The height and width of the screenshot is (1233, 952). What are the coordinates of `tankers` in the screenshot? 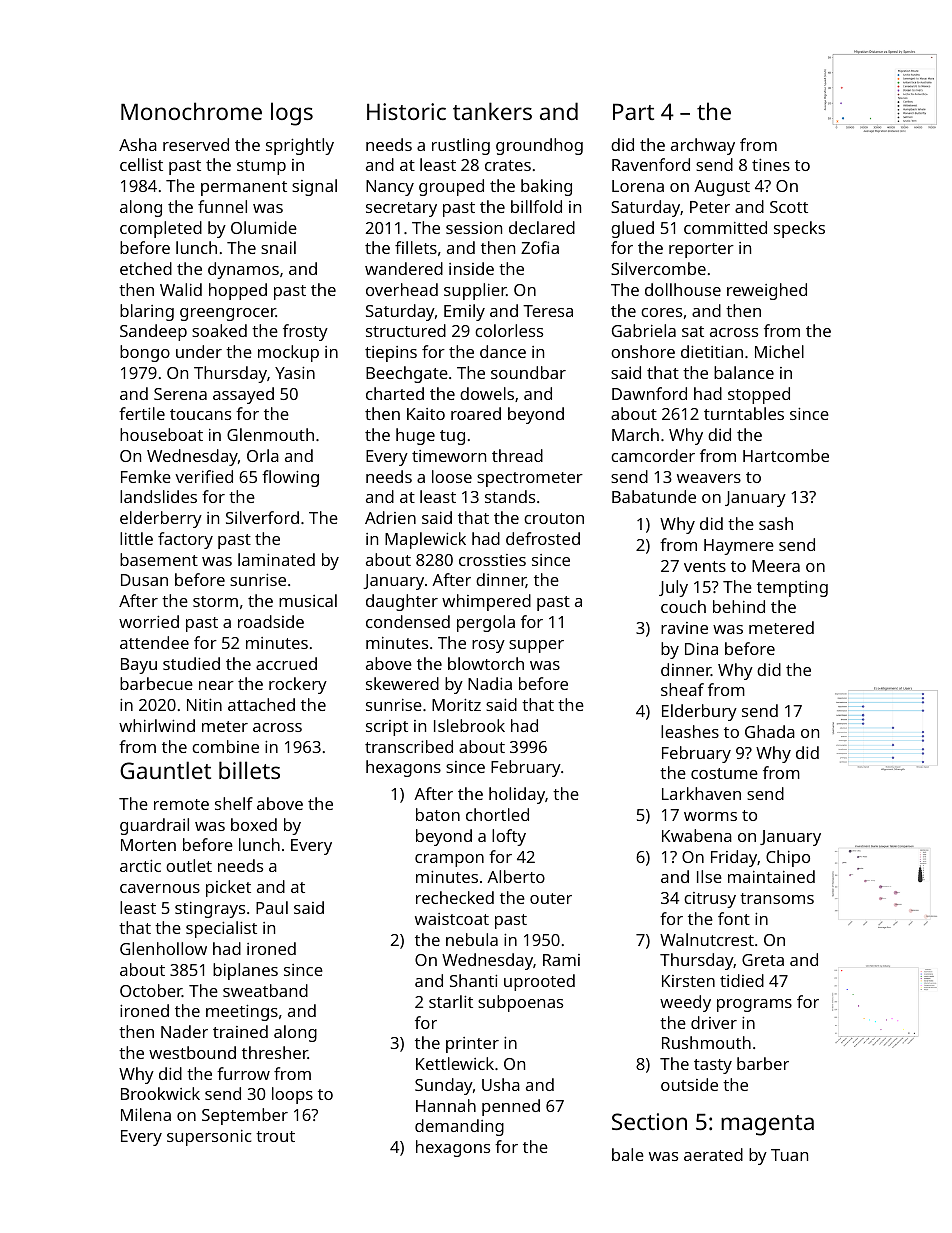 It's located at (492, 111).
